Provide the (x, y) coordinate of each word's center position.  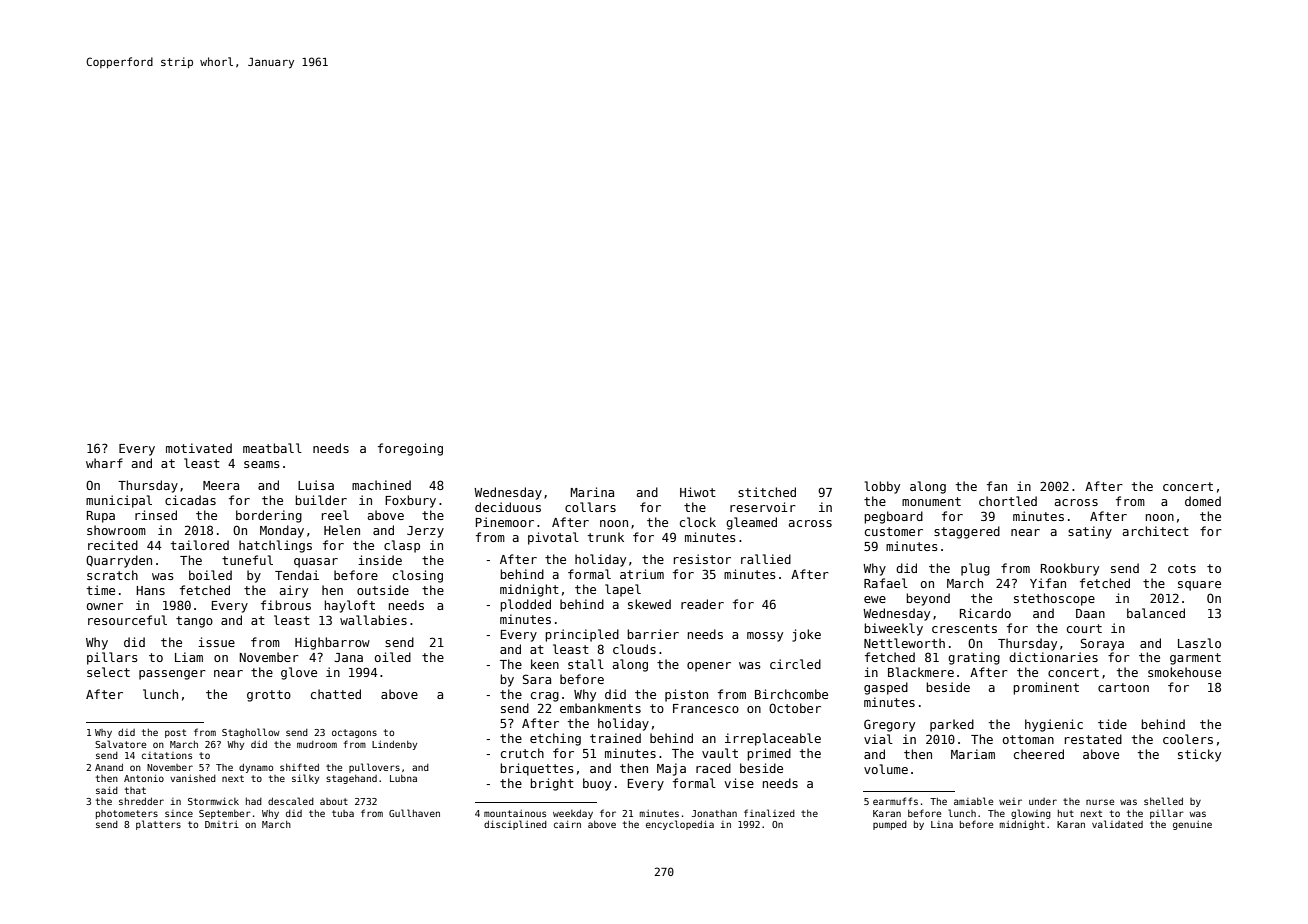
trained (615, 738)
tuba (343, 813)
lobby (882, 487)
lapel (623, 590)
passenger (172, 675)
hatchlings (275, 546)
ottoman (1028, 739)
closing (418, 576)
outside (383, 590)
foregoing (410, 449)
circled (795, 664)
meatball (272, 448)
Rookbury (1070, 569)
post (175, 733)
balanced (1156, 613)
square (1199, 586)
